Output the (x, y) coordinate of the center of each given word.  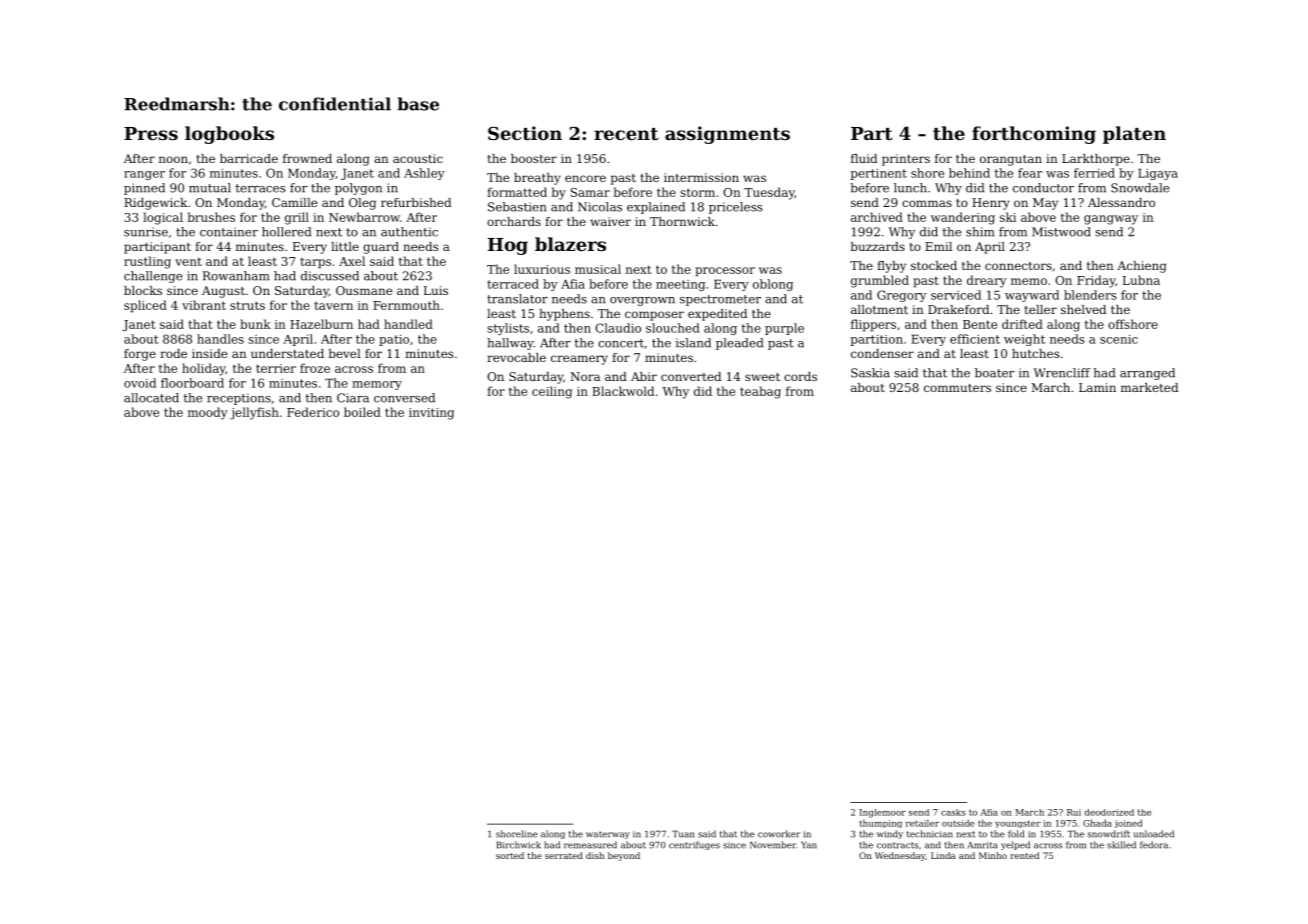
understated (287, 353)
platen (1134, 135)
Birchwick (519, 845)
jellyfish (254, 413)
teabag (760, 392)
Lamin (1097, 387)
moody (208, 413)
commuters (957, 388)
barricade (249, 158)
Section (525, 133)
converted (691, 376)
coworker (779, 834)
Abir (644, 376)
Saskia (870, 373)
